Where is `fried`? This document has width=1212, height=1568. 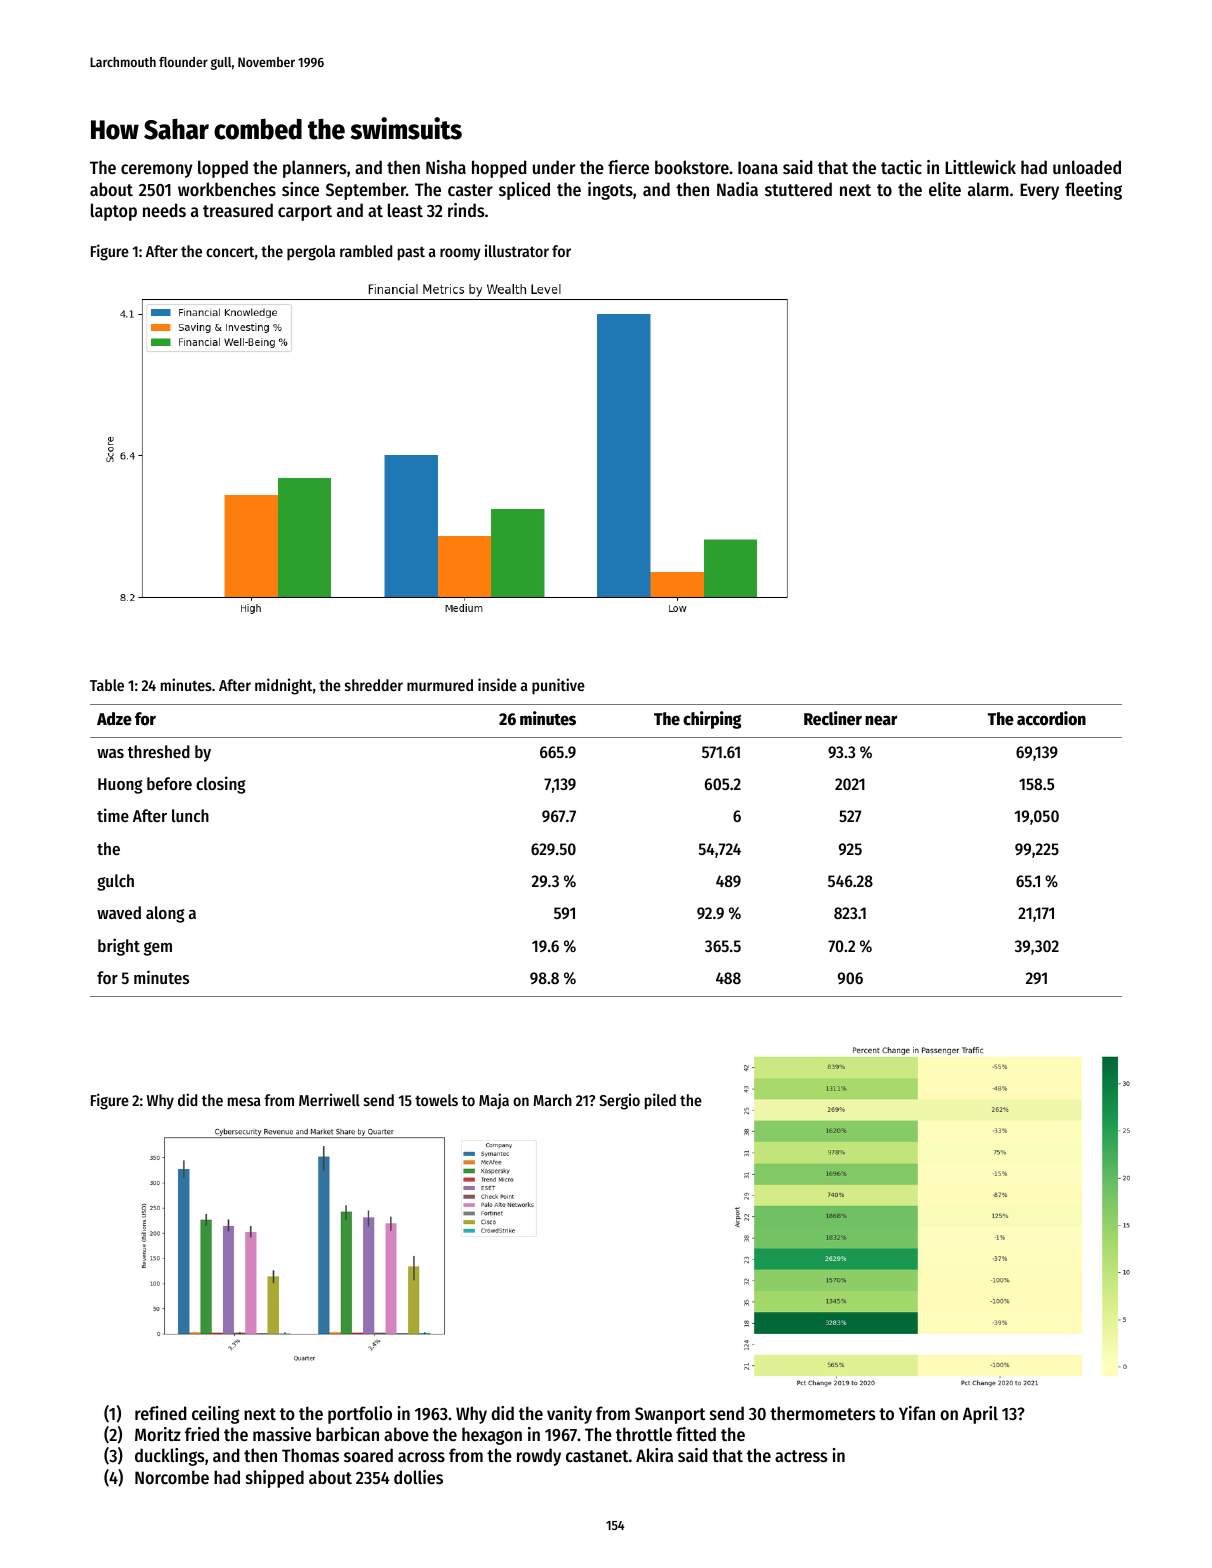 fried is located at coordinates (202, 1434).
